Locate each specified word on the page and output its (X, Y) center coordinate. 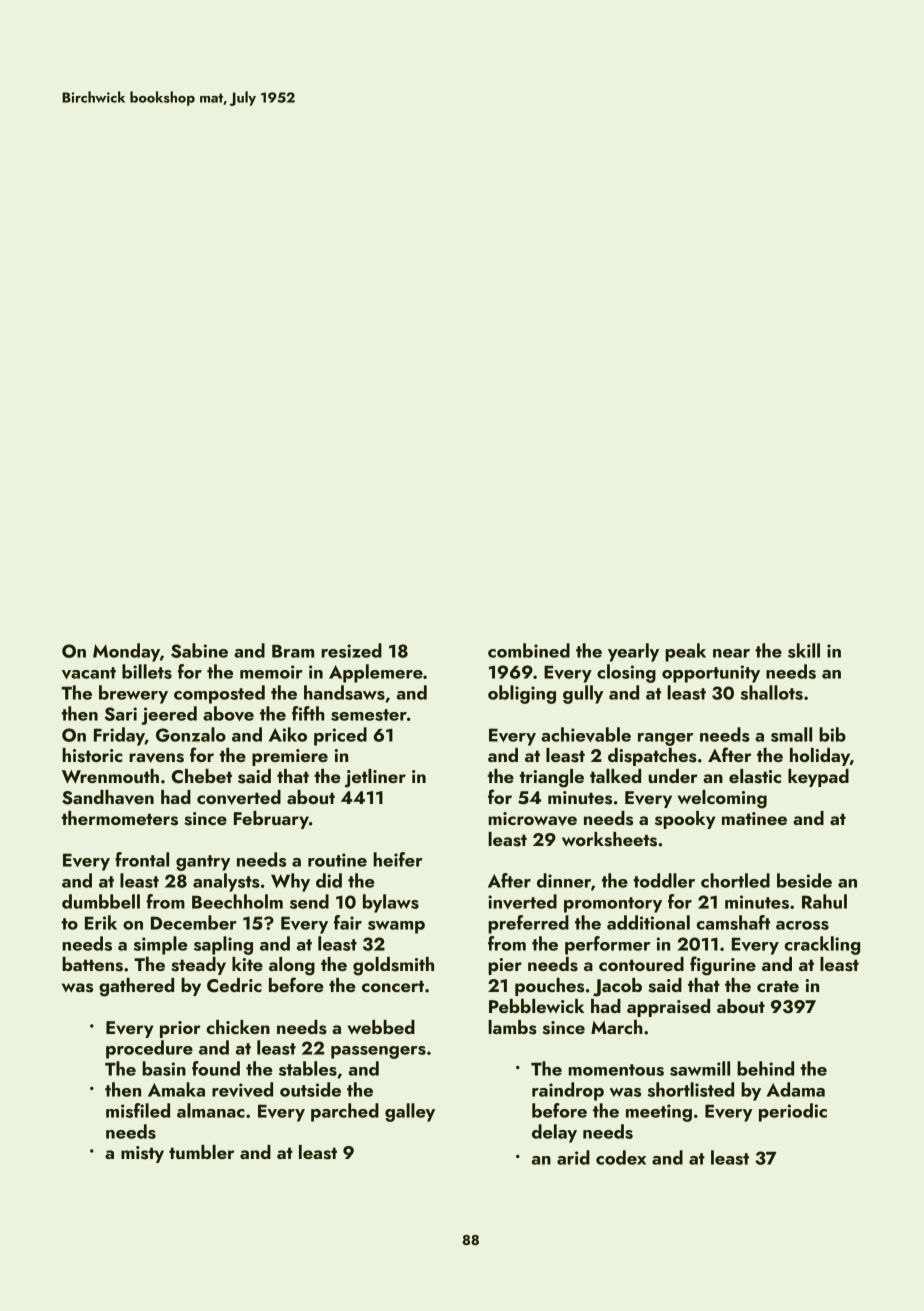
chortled (735, 880)
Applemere (376, 673)
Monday (126, 652)
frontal (142, 859)
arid (573, 1157)
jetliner (375, 778)
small (791, 734)
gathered (136, 987)
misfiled (138, 1110)
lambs (512, 1027)
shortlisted (691, 1089)
